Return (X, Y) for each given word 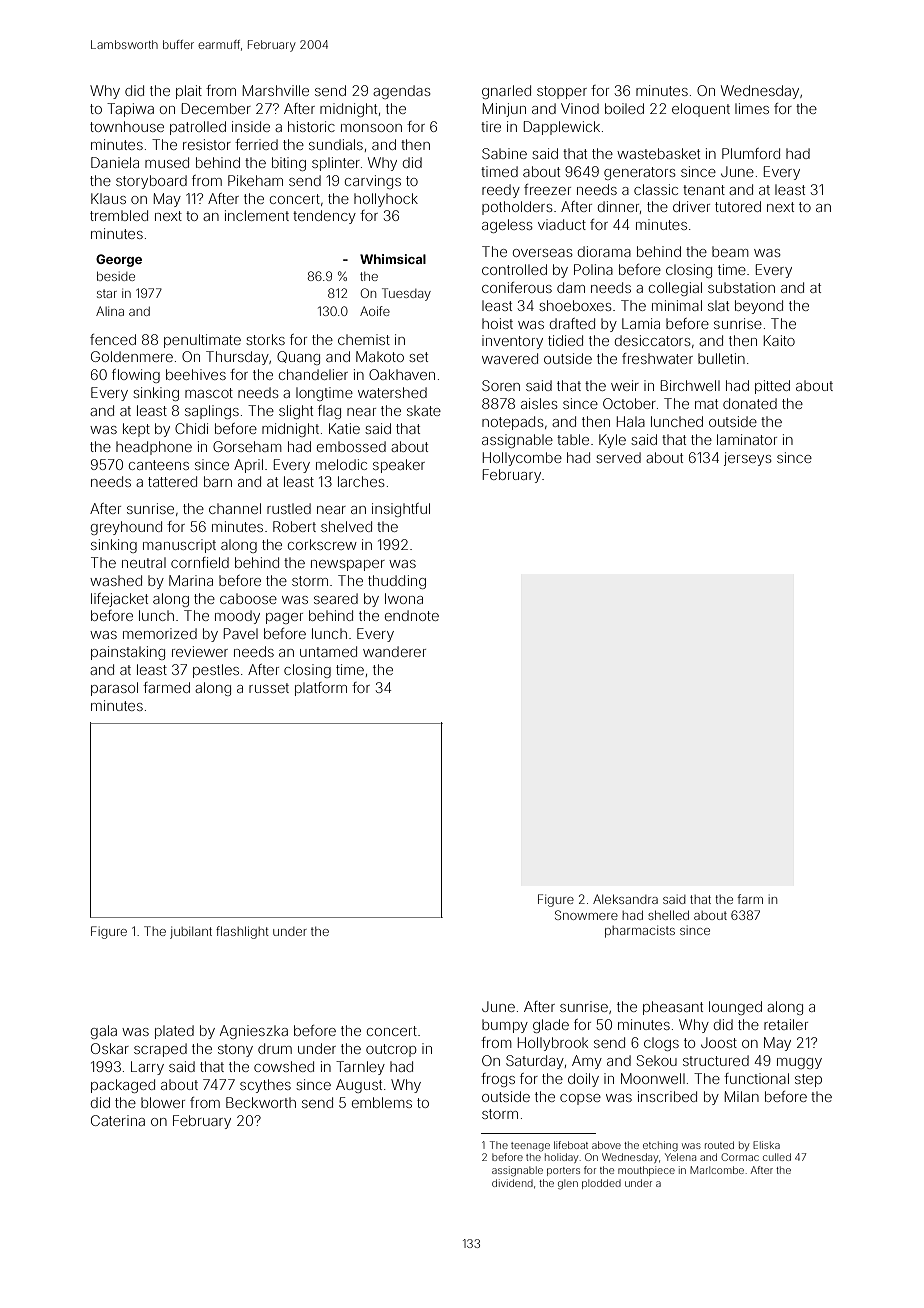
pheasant (673, 1008)
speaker (399, 466)
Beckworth (261, 1102)
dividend (512, 1183)
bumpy (505, 1026)
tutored (738, 206)
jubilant (191, 933)
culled (777, 1157)
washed (116, 580)
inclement (257, 215)
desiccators (652, 340)
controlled (514, 269)
